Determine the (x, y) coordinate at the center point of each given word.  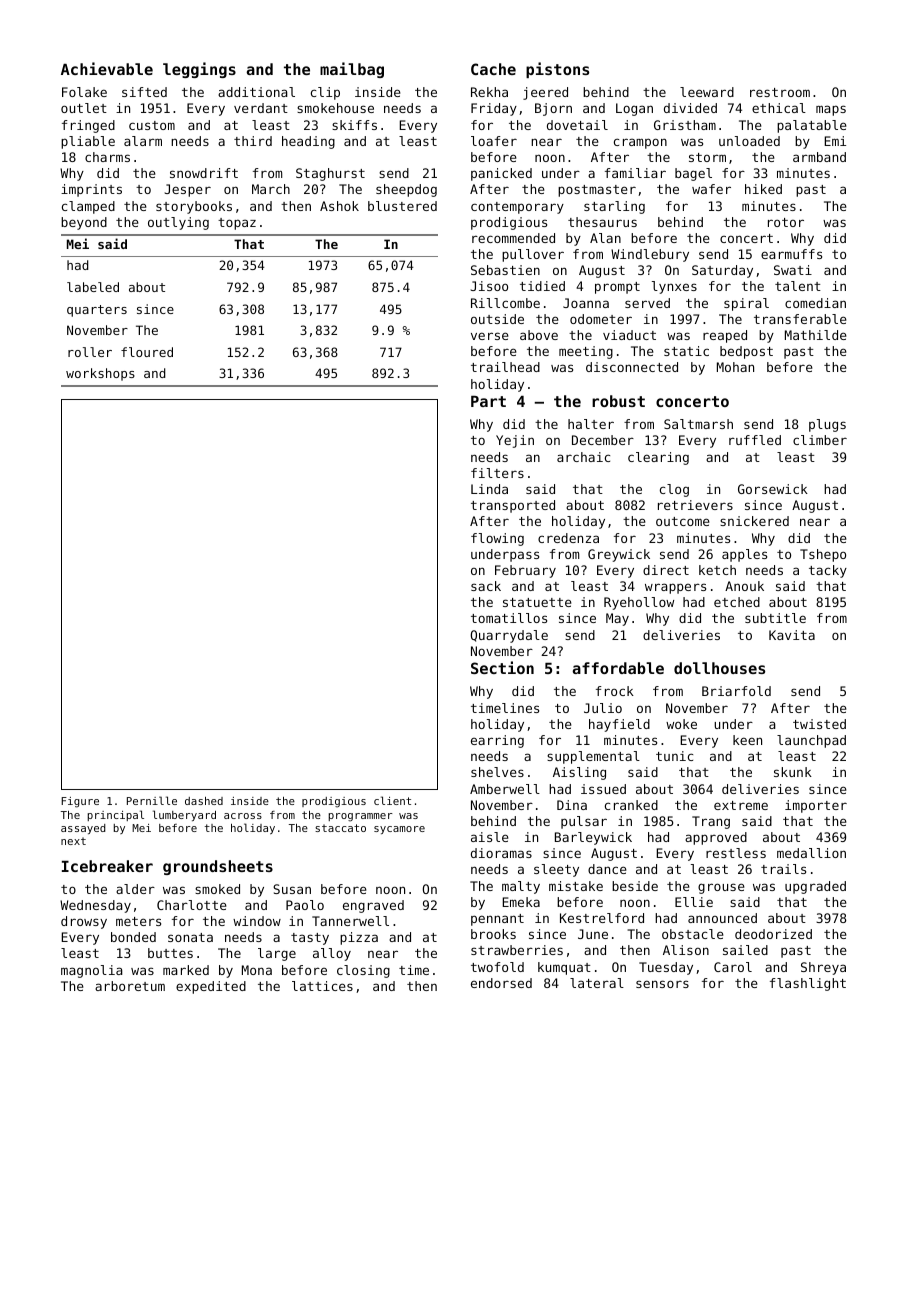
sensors (662, 984)
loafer (494, 141)
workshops (100, 374)
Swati (793, 270)
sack (486, 586)
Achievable (107, 68)
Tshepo (823, 555)
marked (186, 970)
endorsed (501, 983)
